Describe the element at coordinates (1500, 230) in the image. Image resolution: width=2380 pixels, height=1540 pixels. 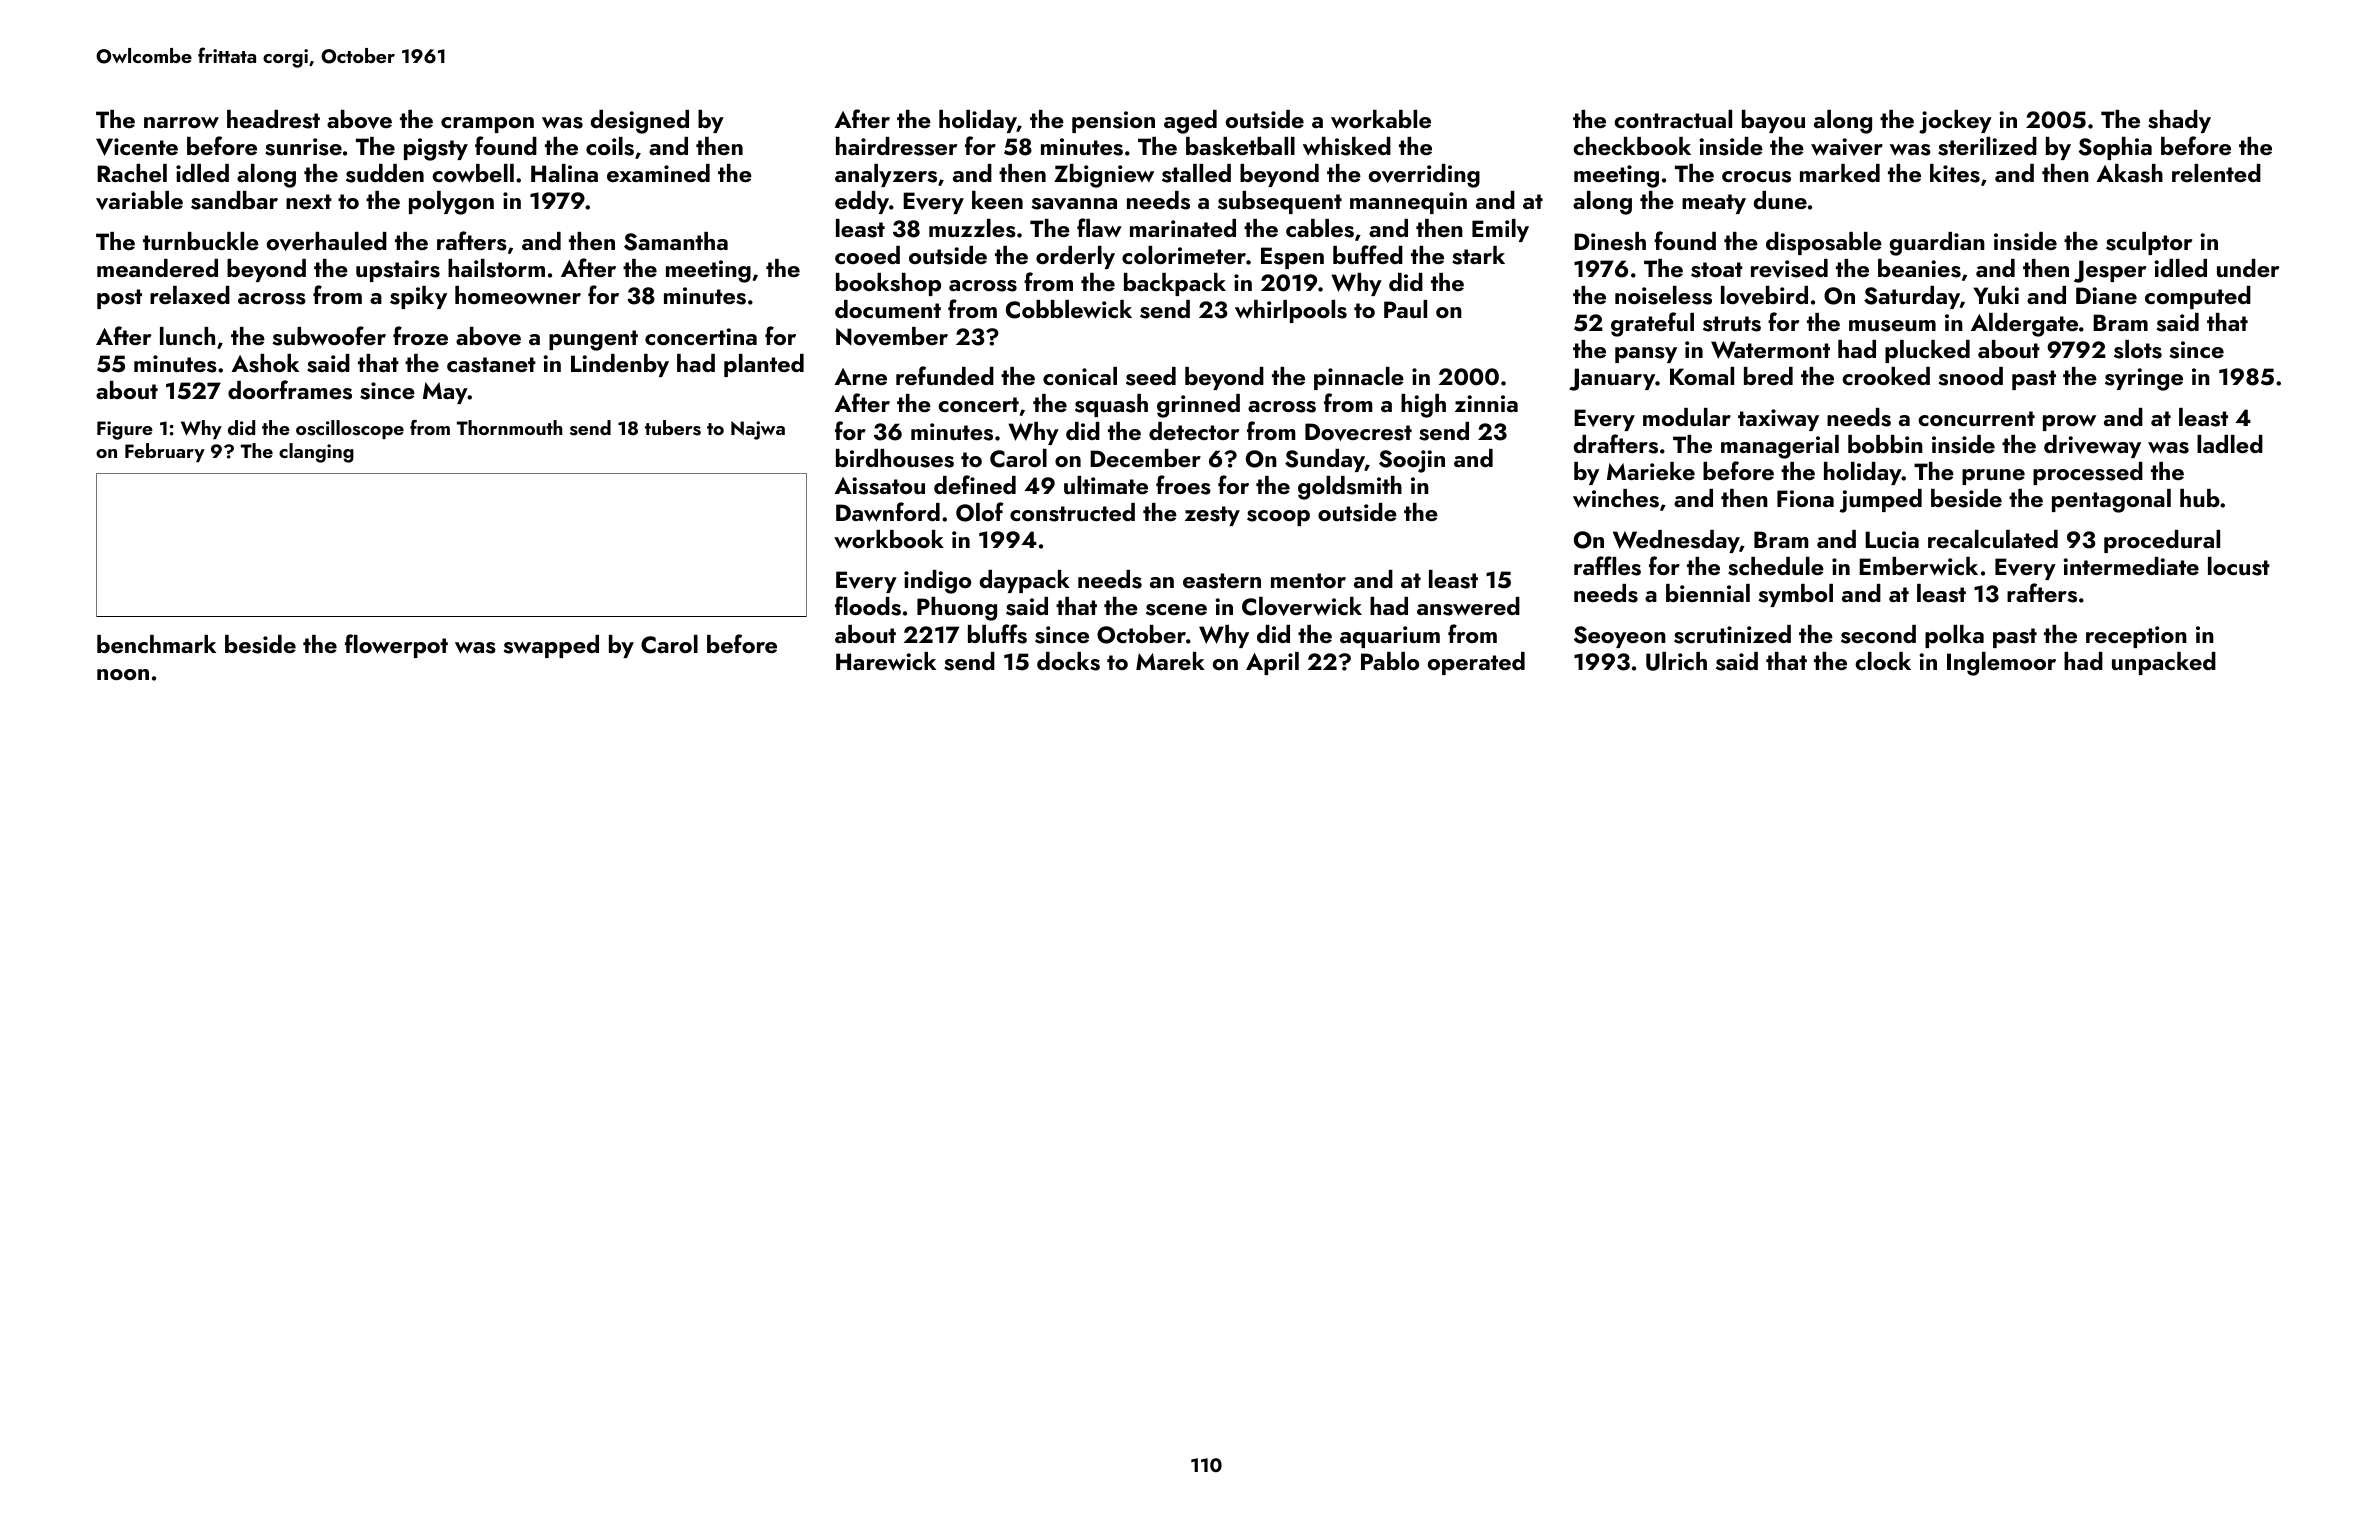
I see `Emily` at that location.
